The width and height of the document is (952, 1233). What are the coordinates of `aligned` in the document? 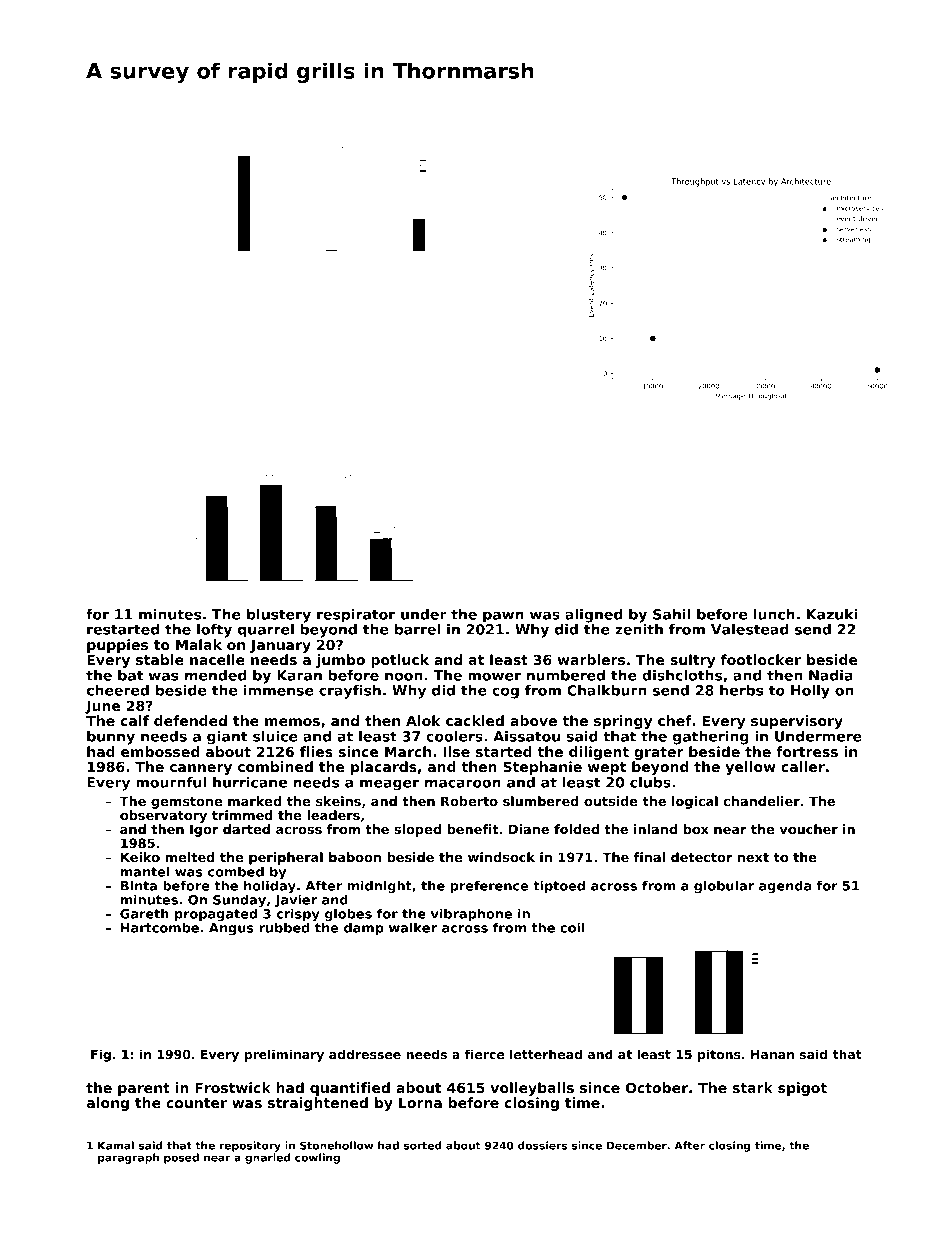 It's located at (593, 616).
